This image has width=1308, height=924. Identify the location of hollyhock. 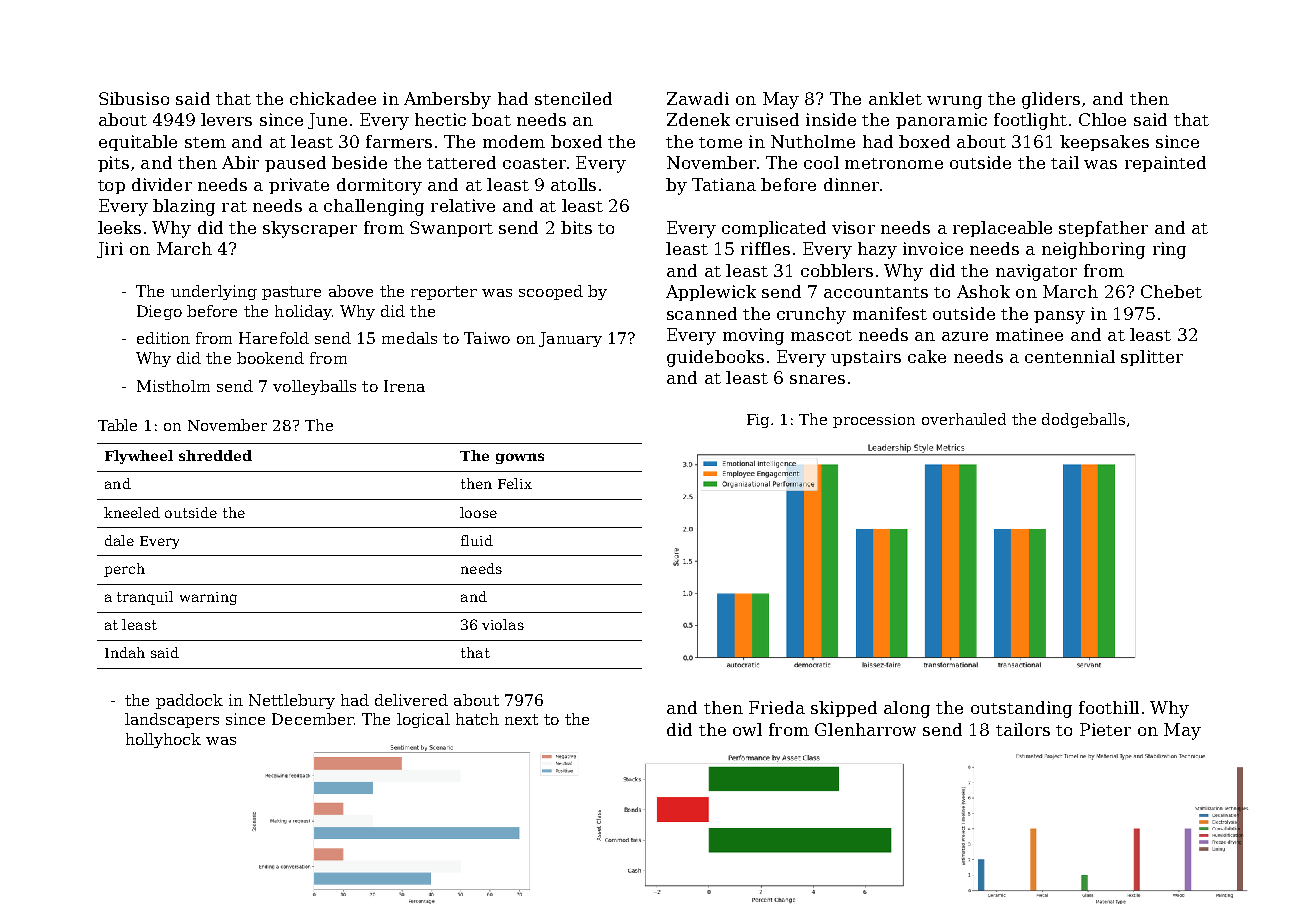
(163, 740).
